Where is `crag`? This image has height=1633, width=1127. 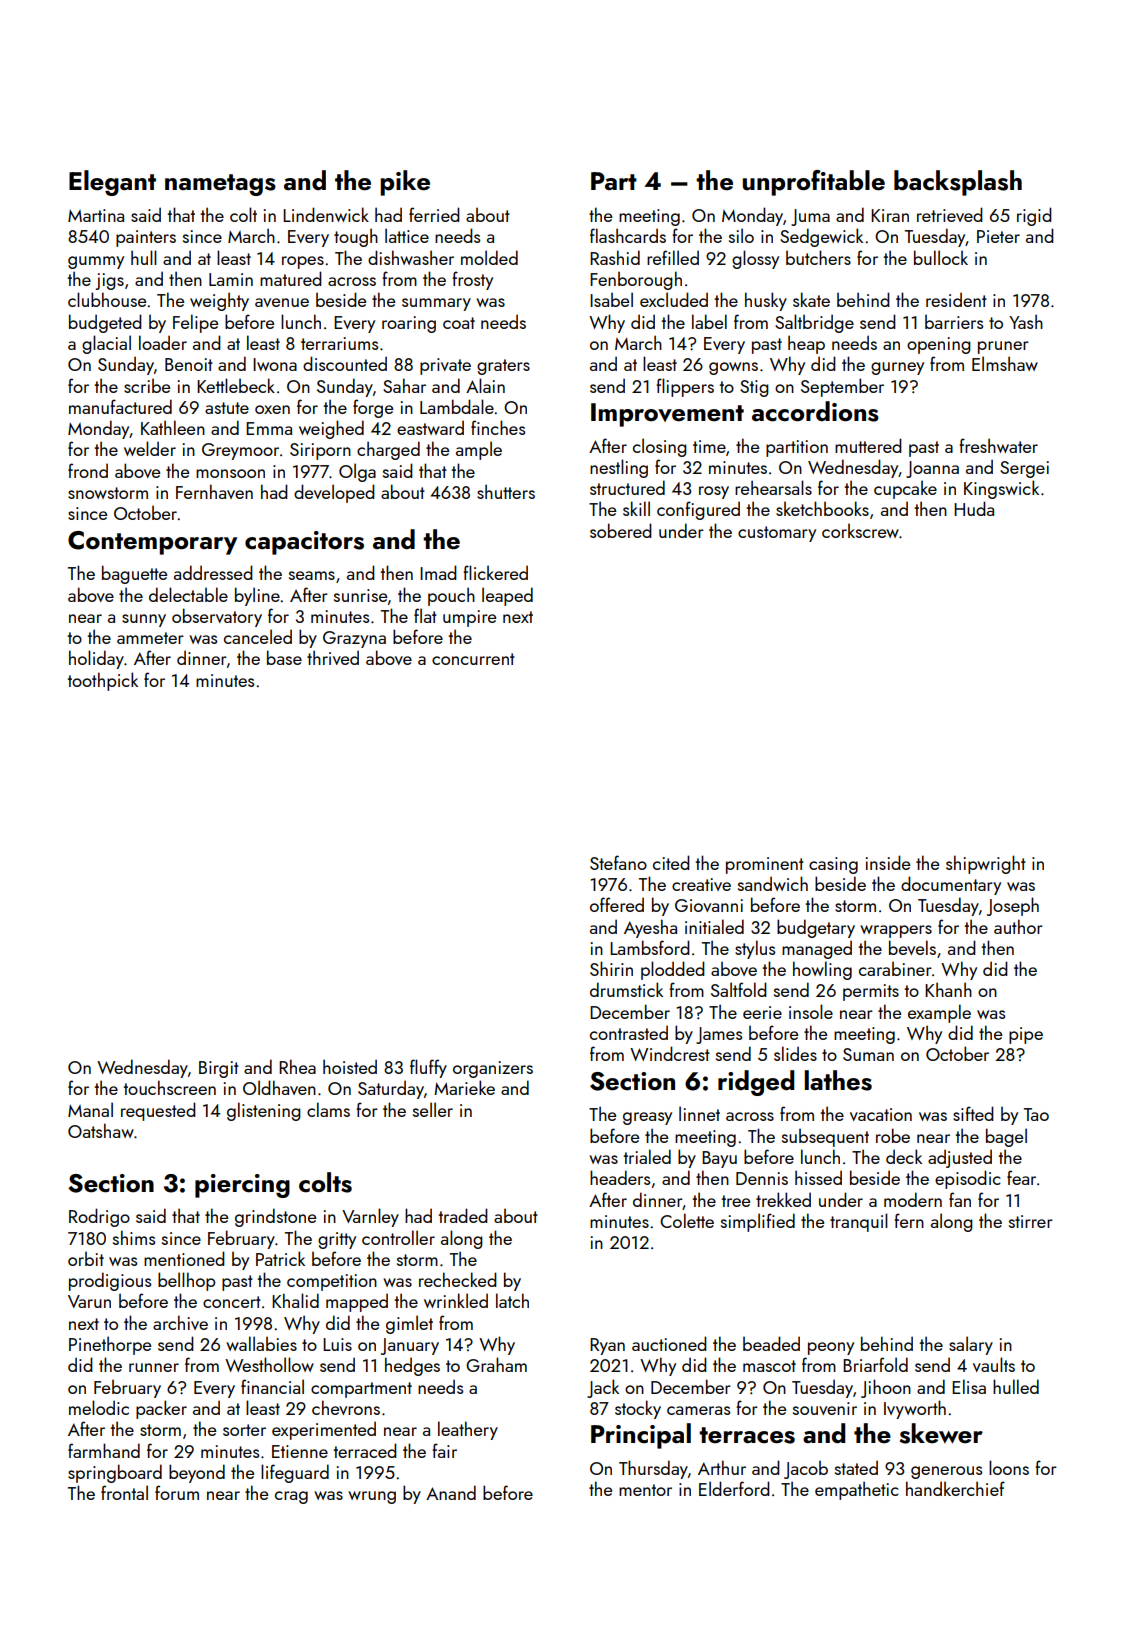
crag is located at coordinates (291, 1497).
